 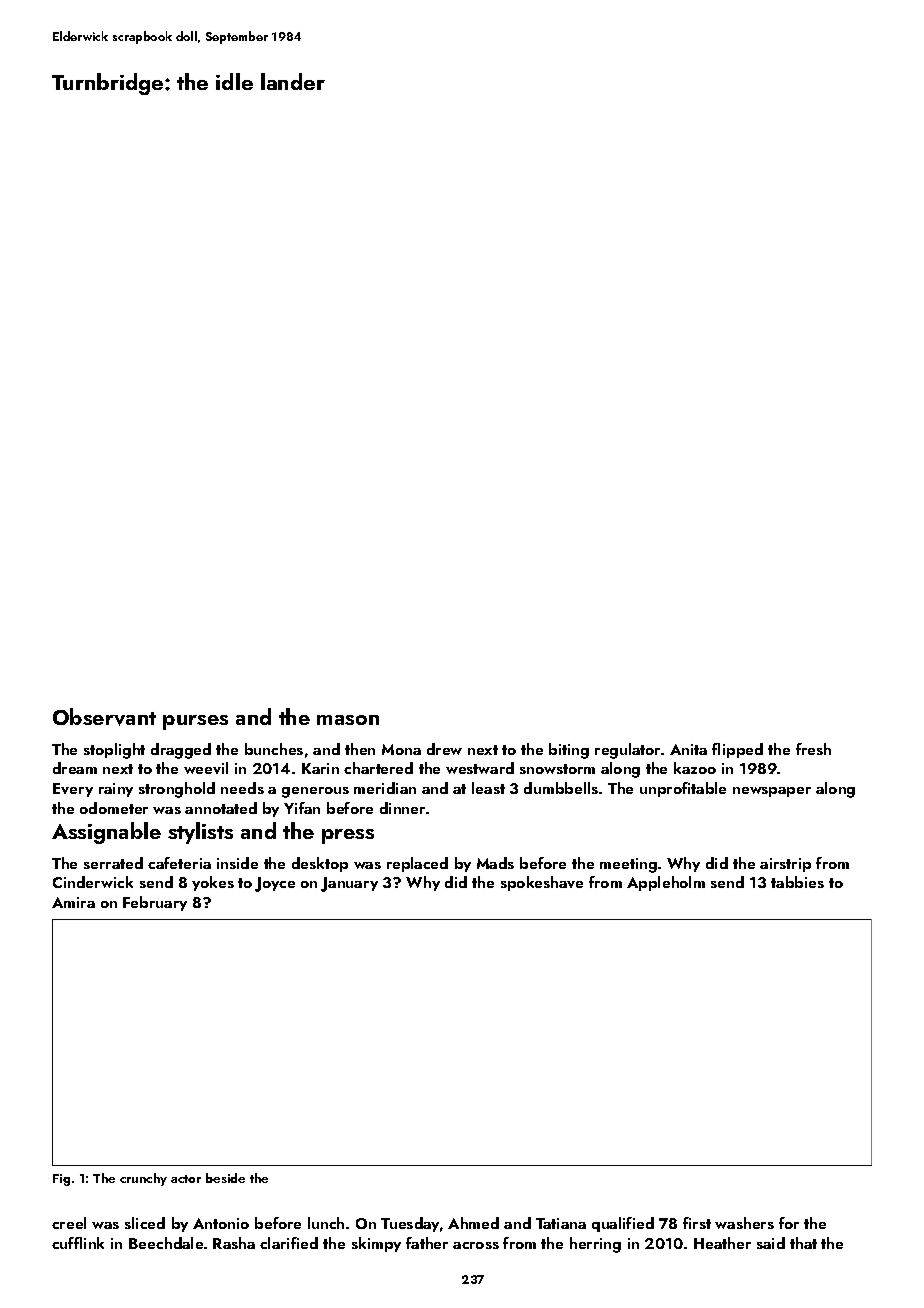 I want to click on serrated, so click(x=113, y=863).
